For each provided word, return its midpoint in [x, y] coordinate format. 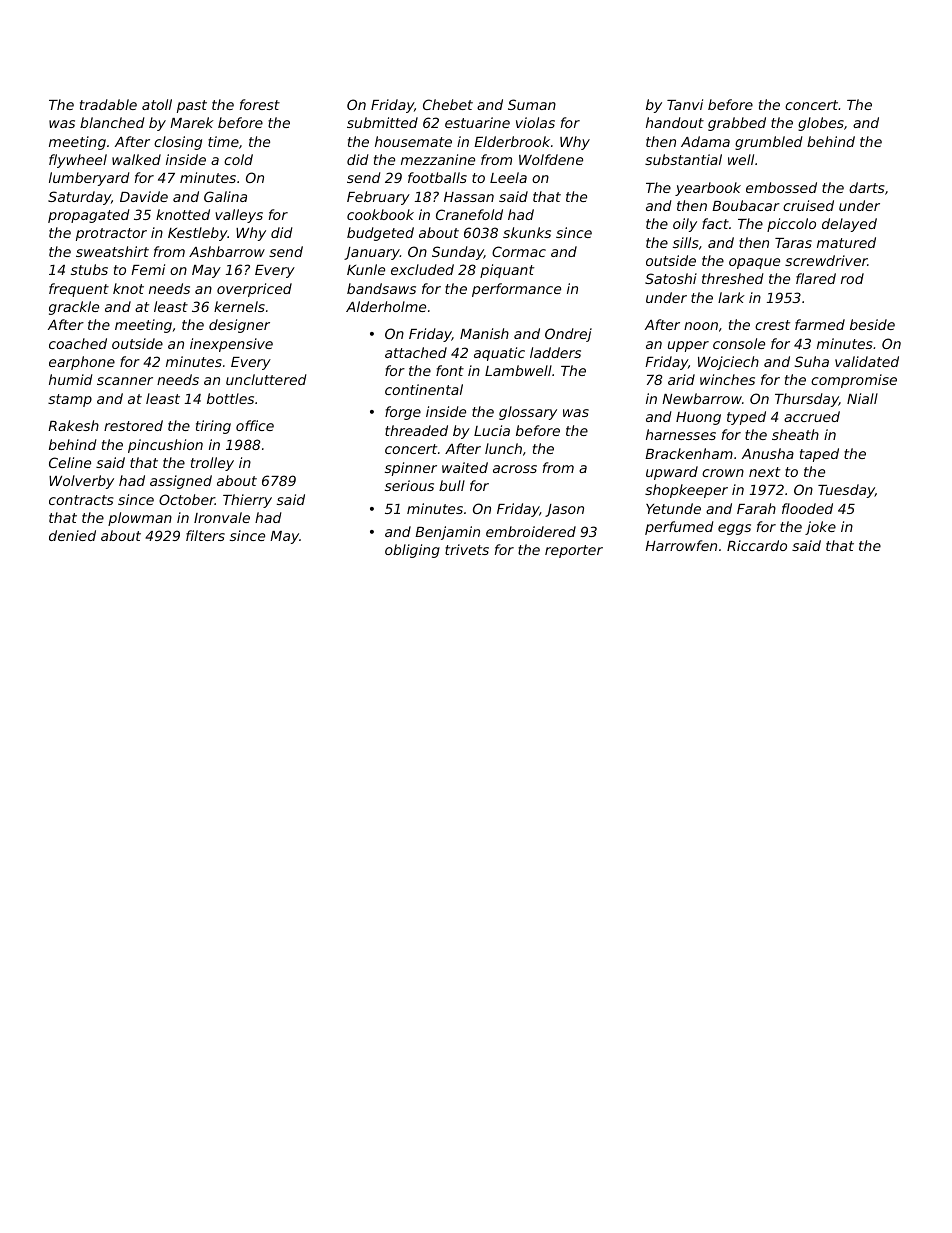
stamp [70, 400]
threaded [416, 430]
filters [205, 535]
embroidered [531, 531]
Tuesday [846, 491]
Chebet [448, 104]
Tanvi [685, 104]
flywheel [78, 161]
